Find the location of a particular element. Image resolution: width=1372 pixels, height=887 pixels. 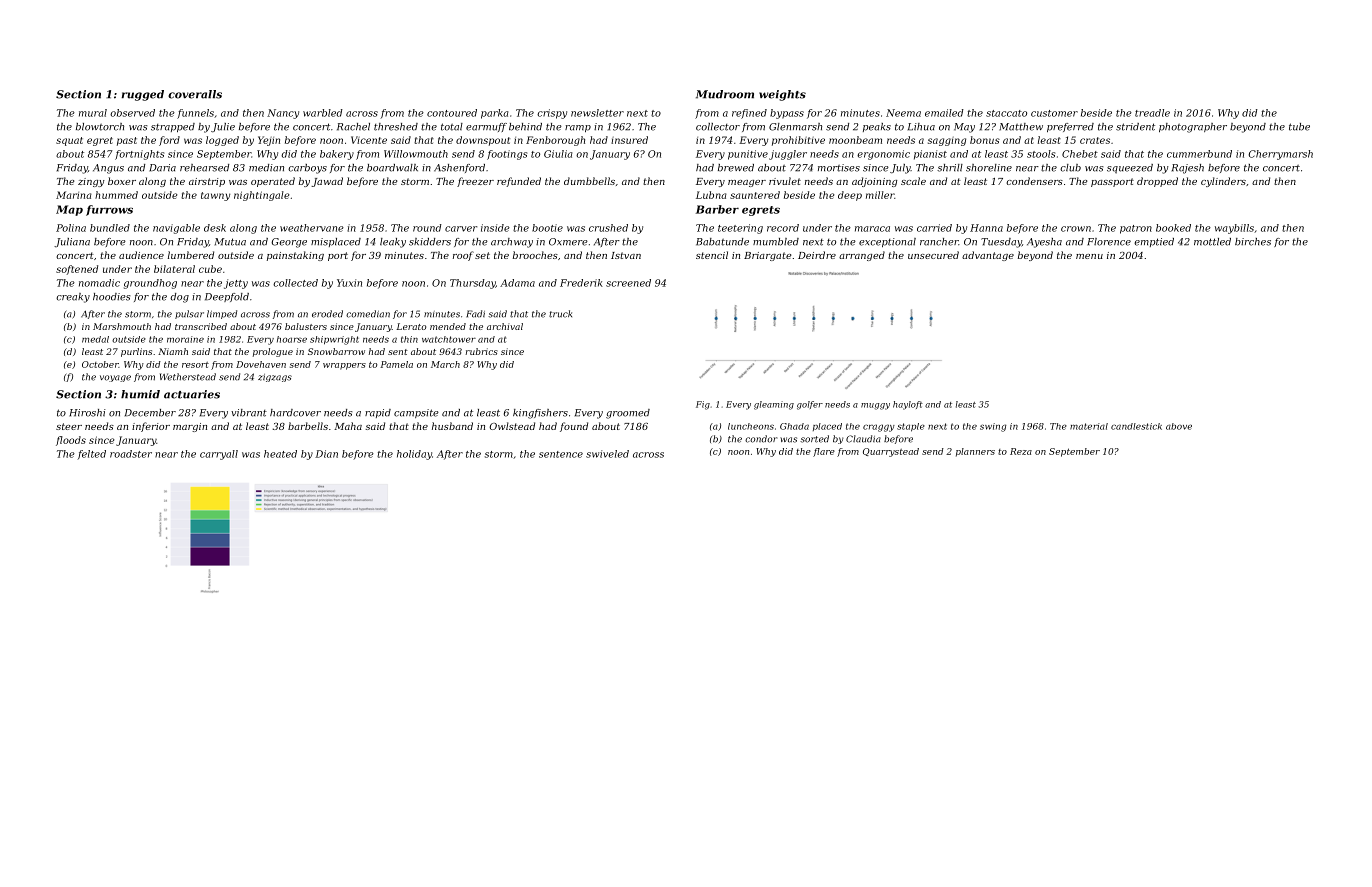

carryall is located at coordinates (219, 455).
